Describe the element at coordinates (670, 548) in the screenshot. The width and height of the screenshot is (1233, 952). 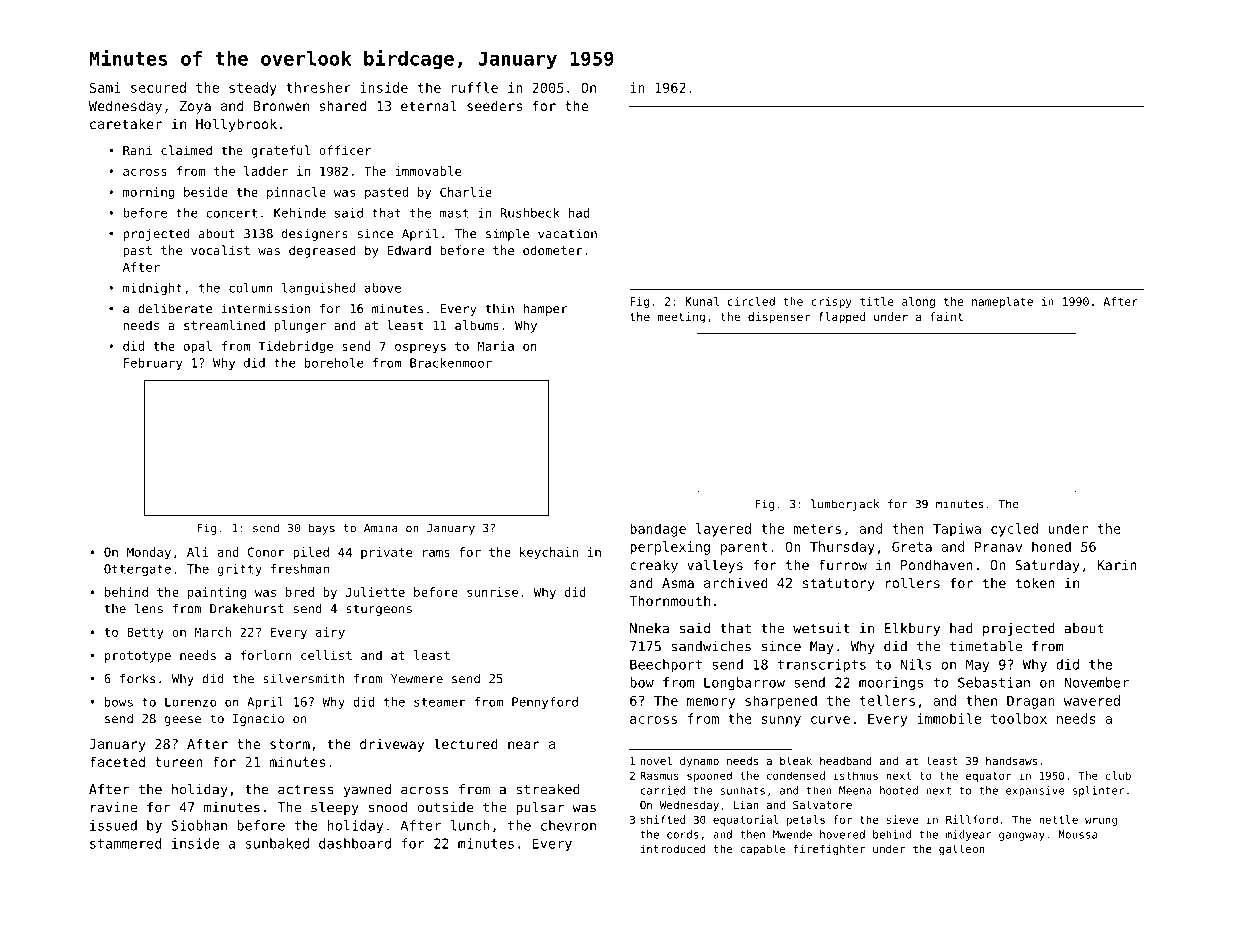
I see `perplexing` at that location.
